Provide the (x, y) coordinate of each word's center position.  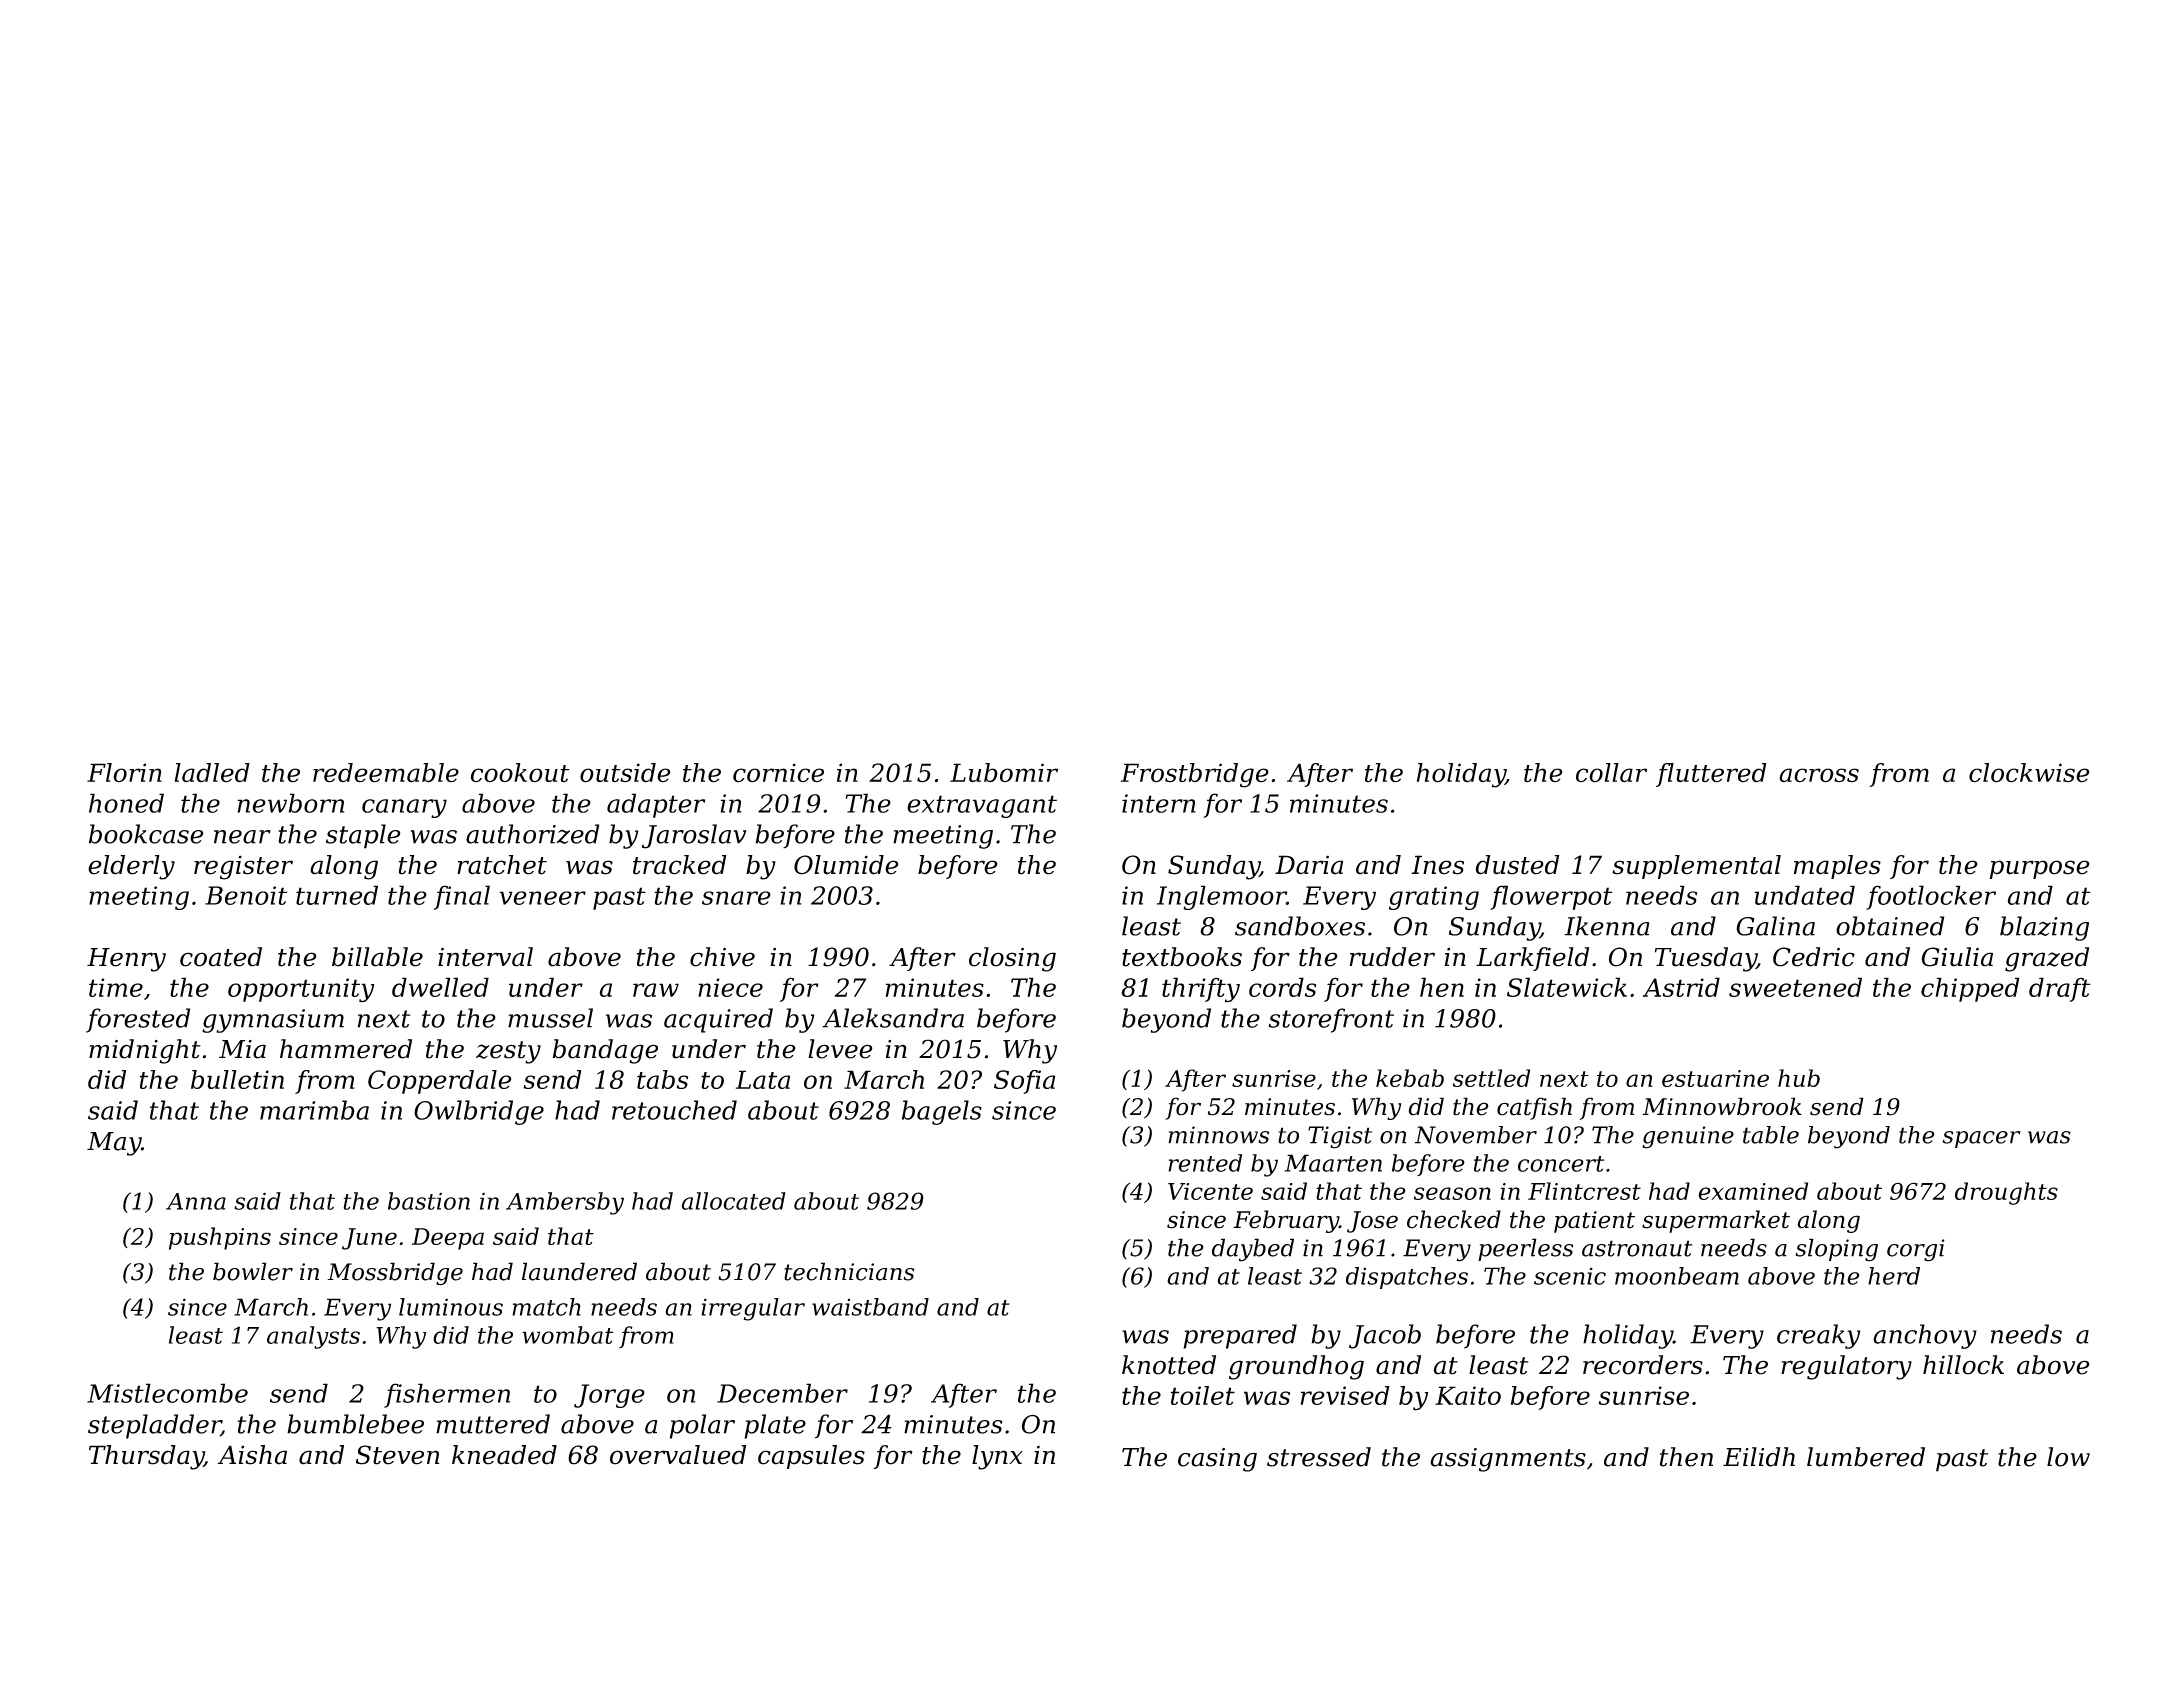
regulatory (1846, 1367)
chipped (1970, 989)
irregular (753, 1309)
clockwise (2029, 773)
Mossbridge (395, 1274)
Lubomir (1004, 773)
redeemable (386, 773)
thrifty (1201, 990)
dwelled (440, 987)
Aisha (252, 1455)
